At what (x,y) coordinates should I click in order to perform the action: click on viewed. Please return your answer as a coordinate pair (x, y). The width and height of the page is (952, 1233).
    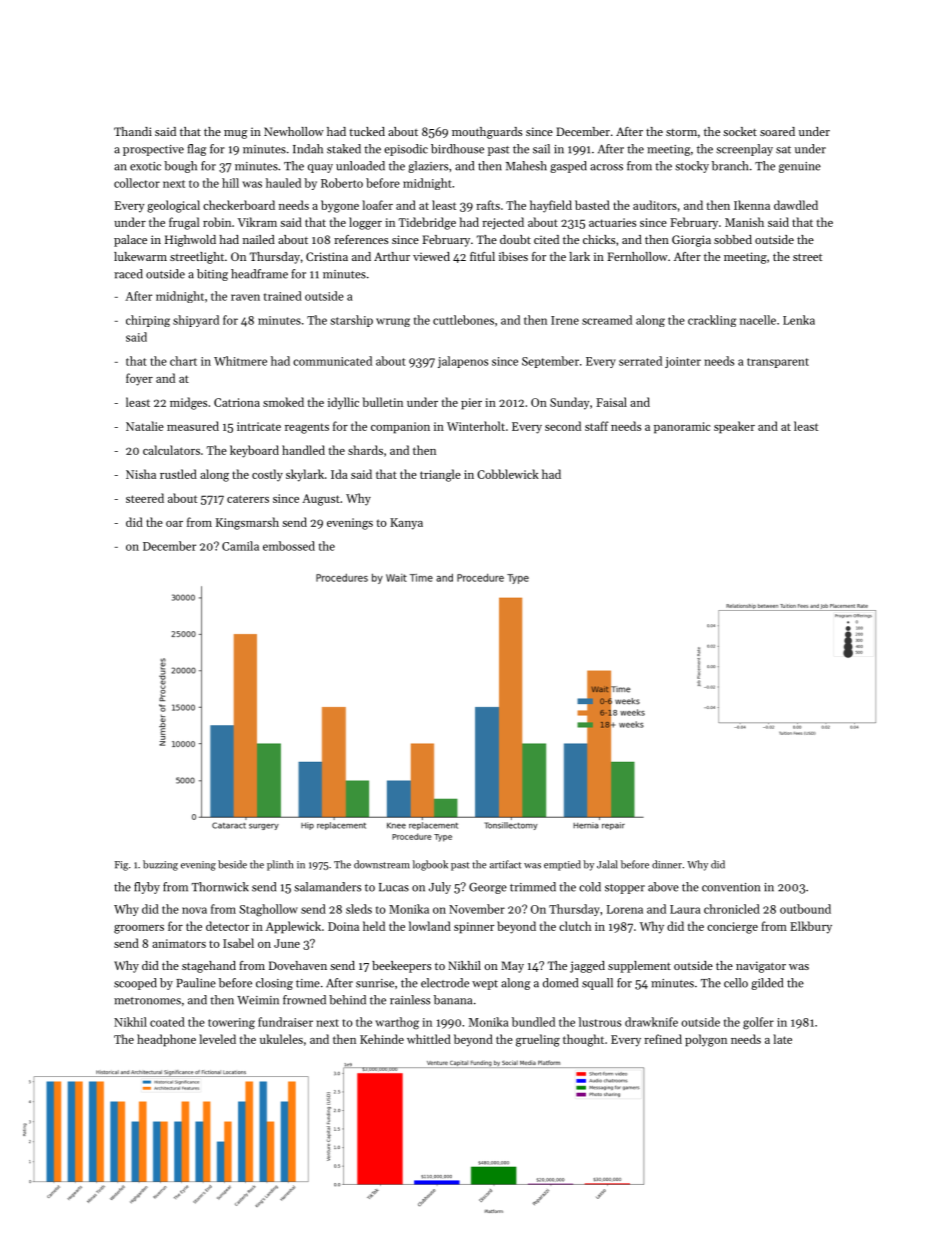
    Looking at the image, I should click on (431, 256).
